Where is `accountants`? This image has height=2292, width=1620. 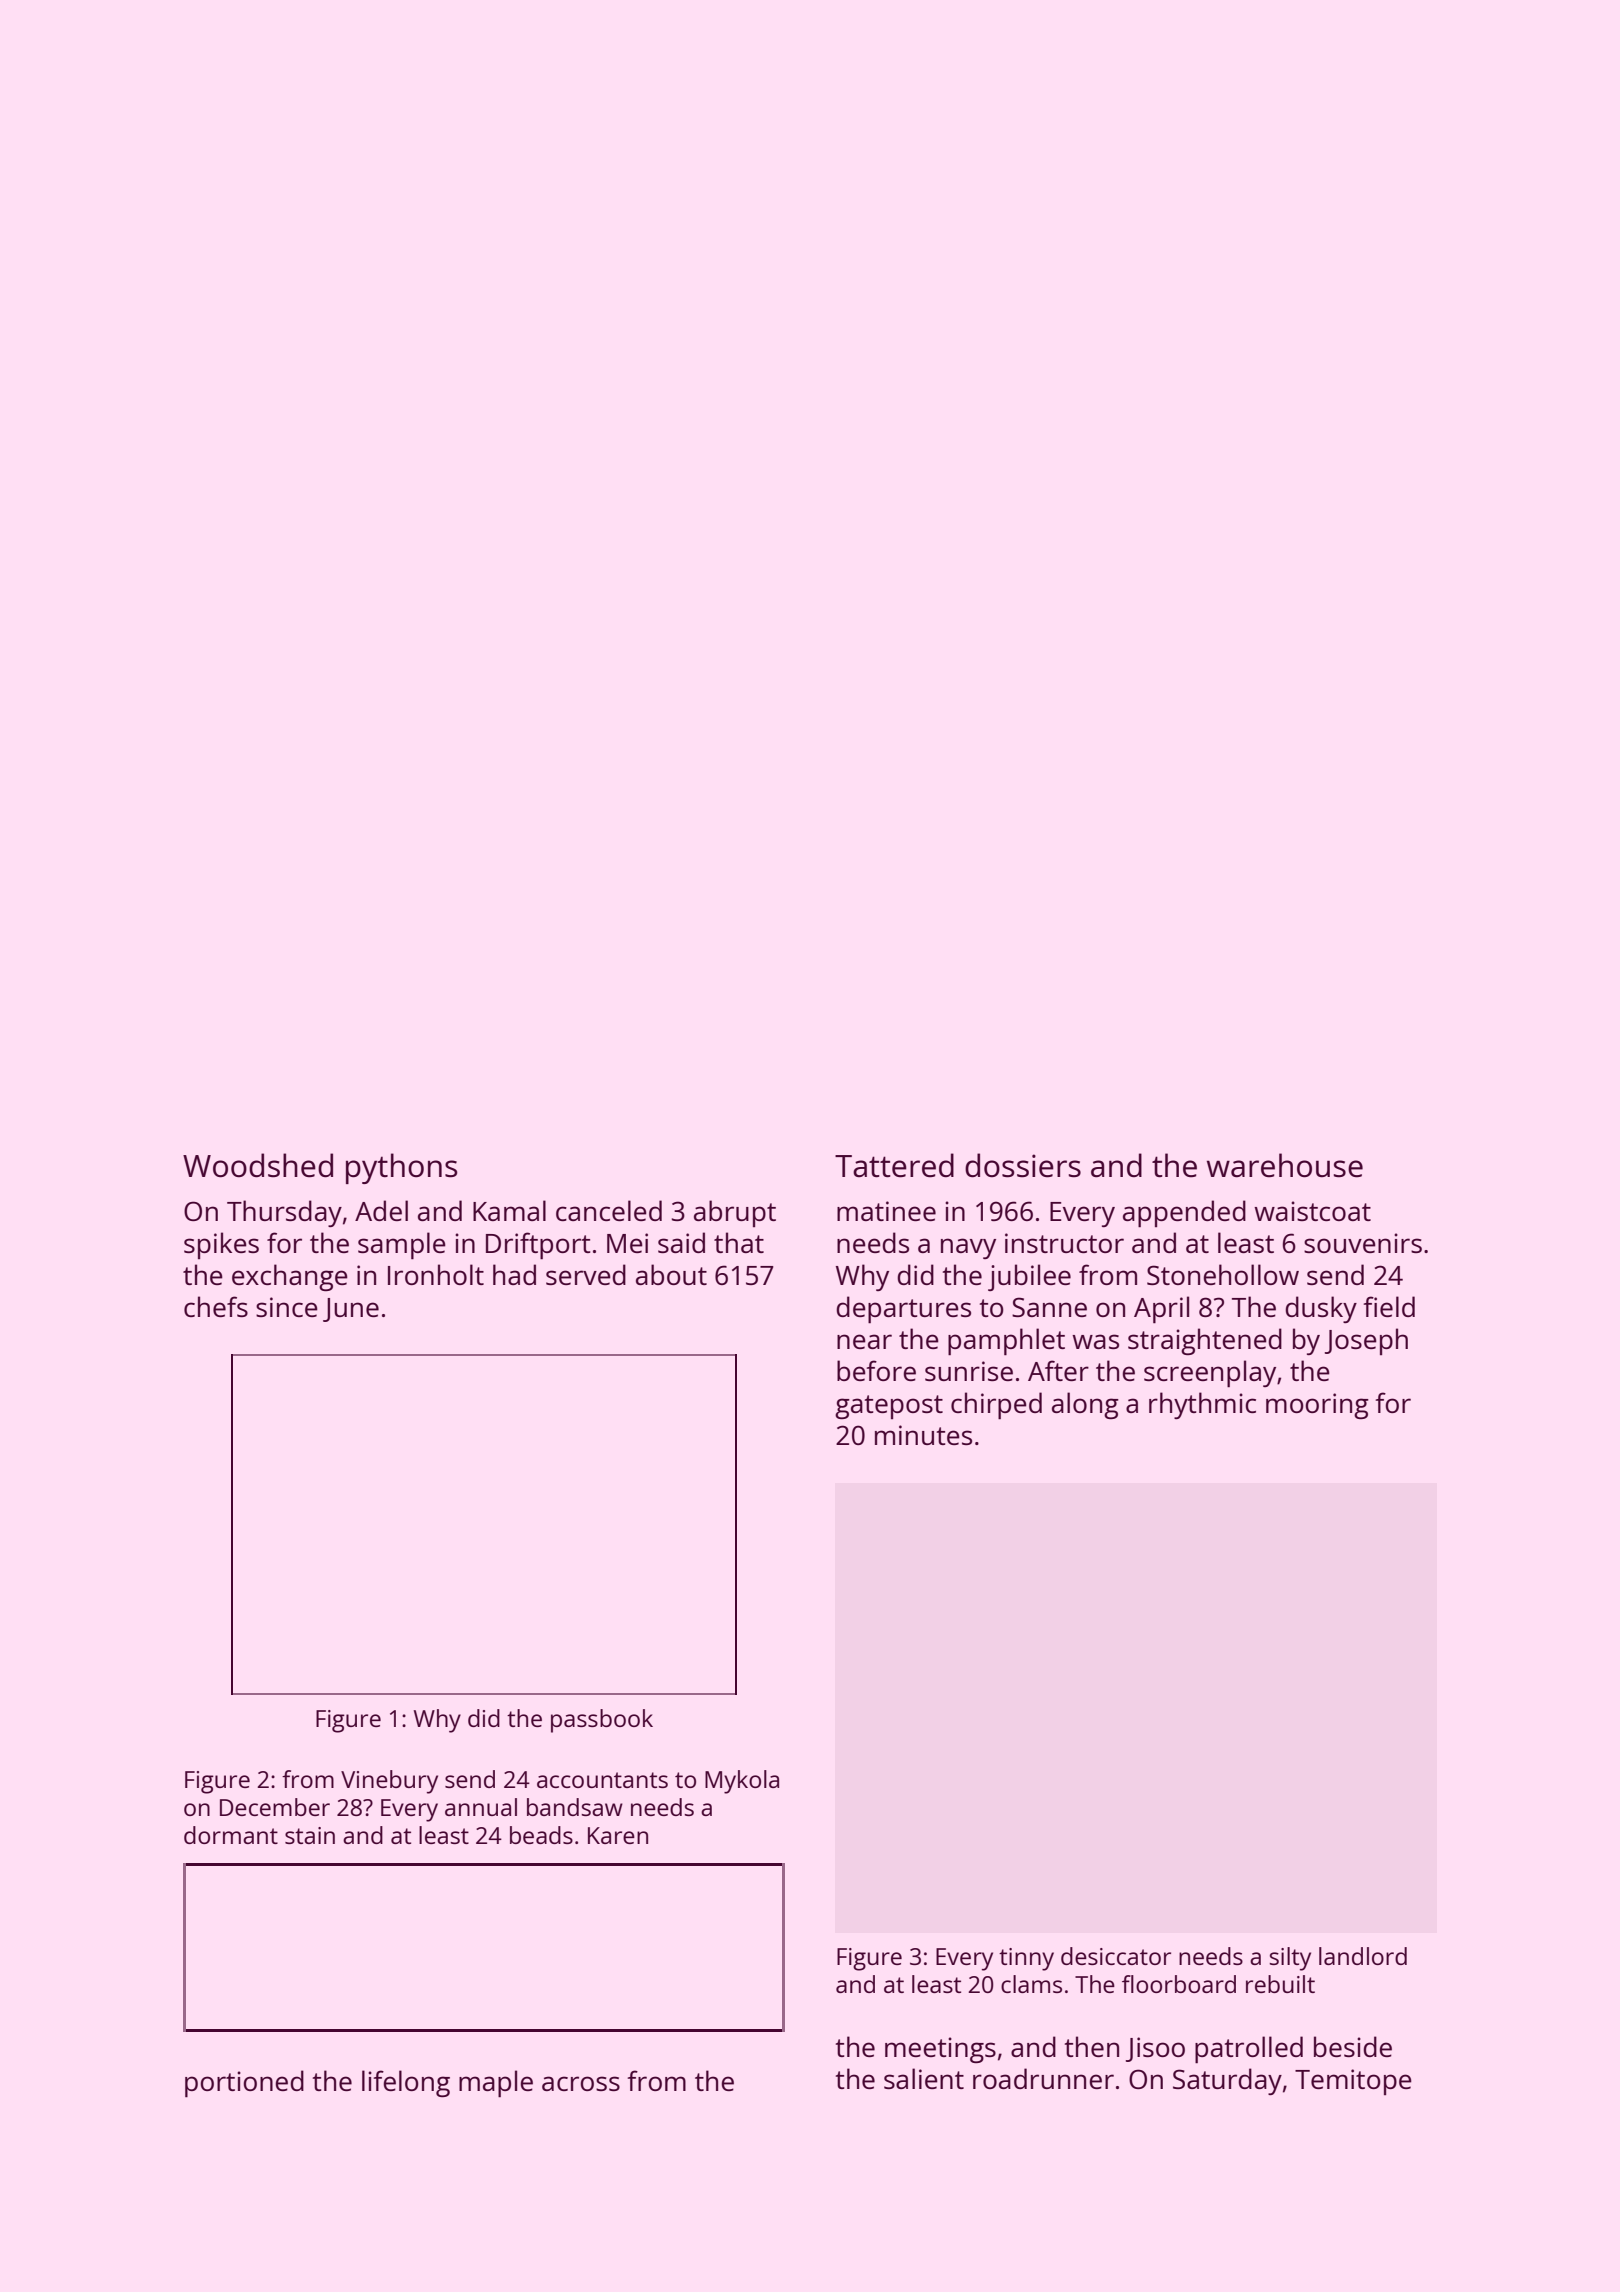 accountants is located at coordinates (602, 1780).
